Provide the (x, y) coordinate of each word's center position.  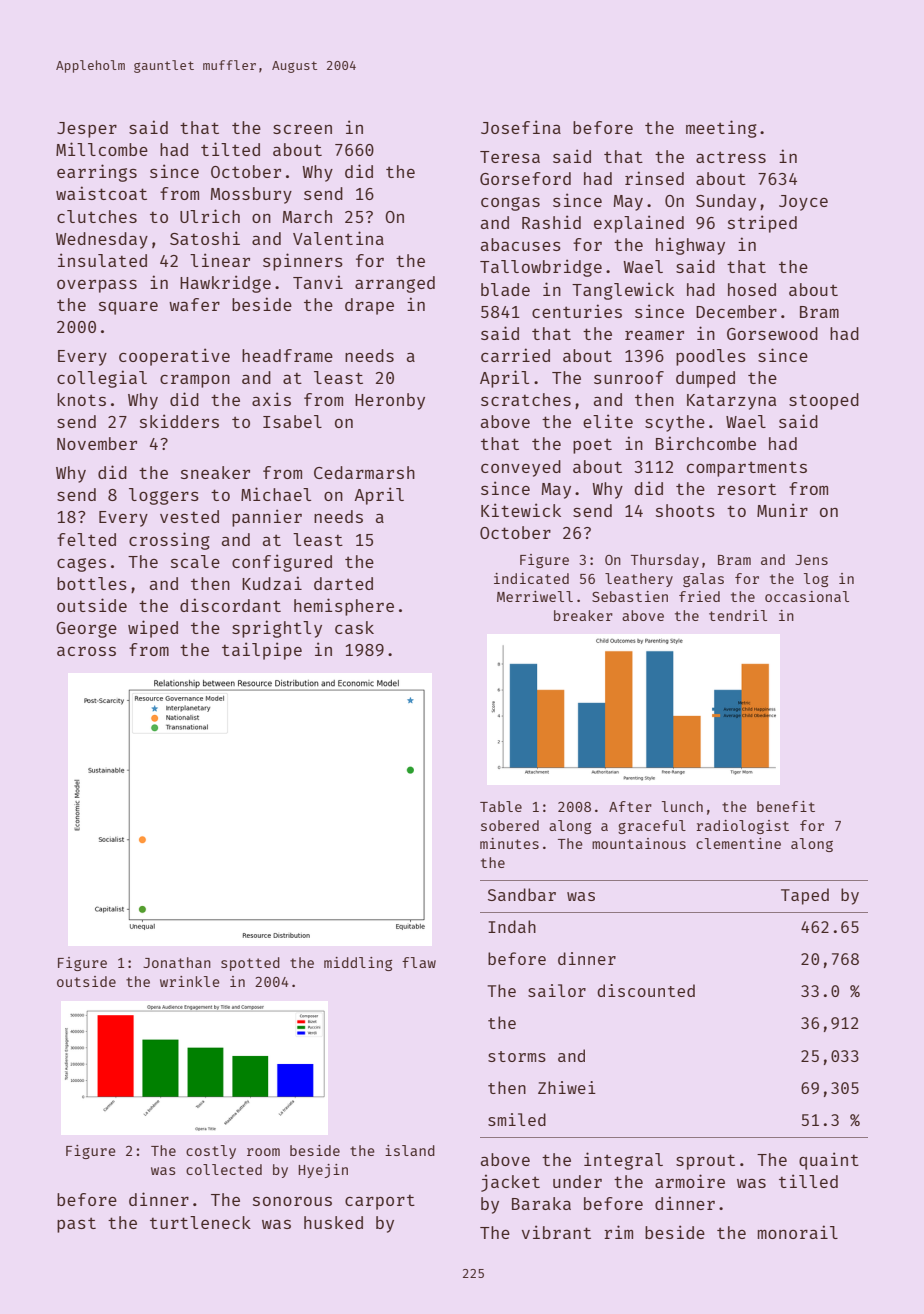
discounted (646, 990)
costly (211, 1152)
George (86, 630)
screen (302, 129)
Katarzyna (731, 402)
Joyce (803, 203)
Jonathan (177, 962)
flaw (419, 962)
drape (369, 306)
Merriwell (535, 596)
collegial (102, 379)
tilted (230, 149)
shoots (685, 510)
